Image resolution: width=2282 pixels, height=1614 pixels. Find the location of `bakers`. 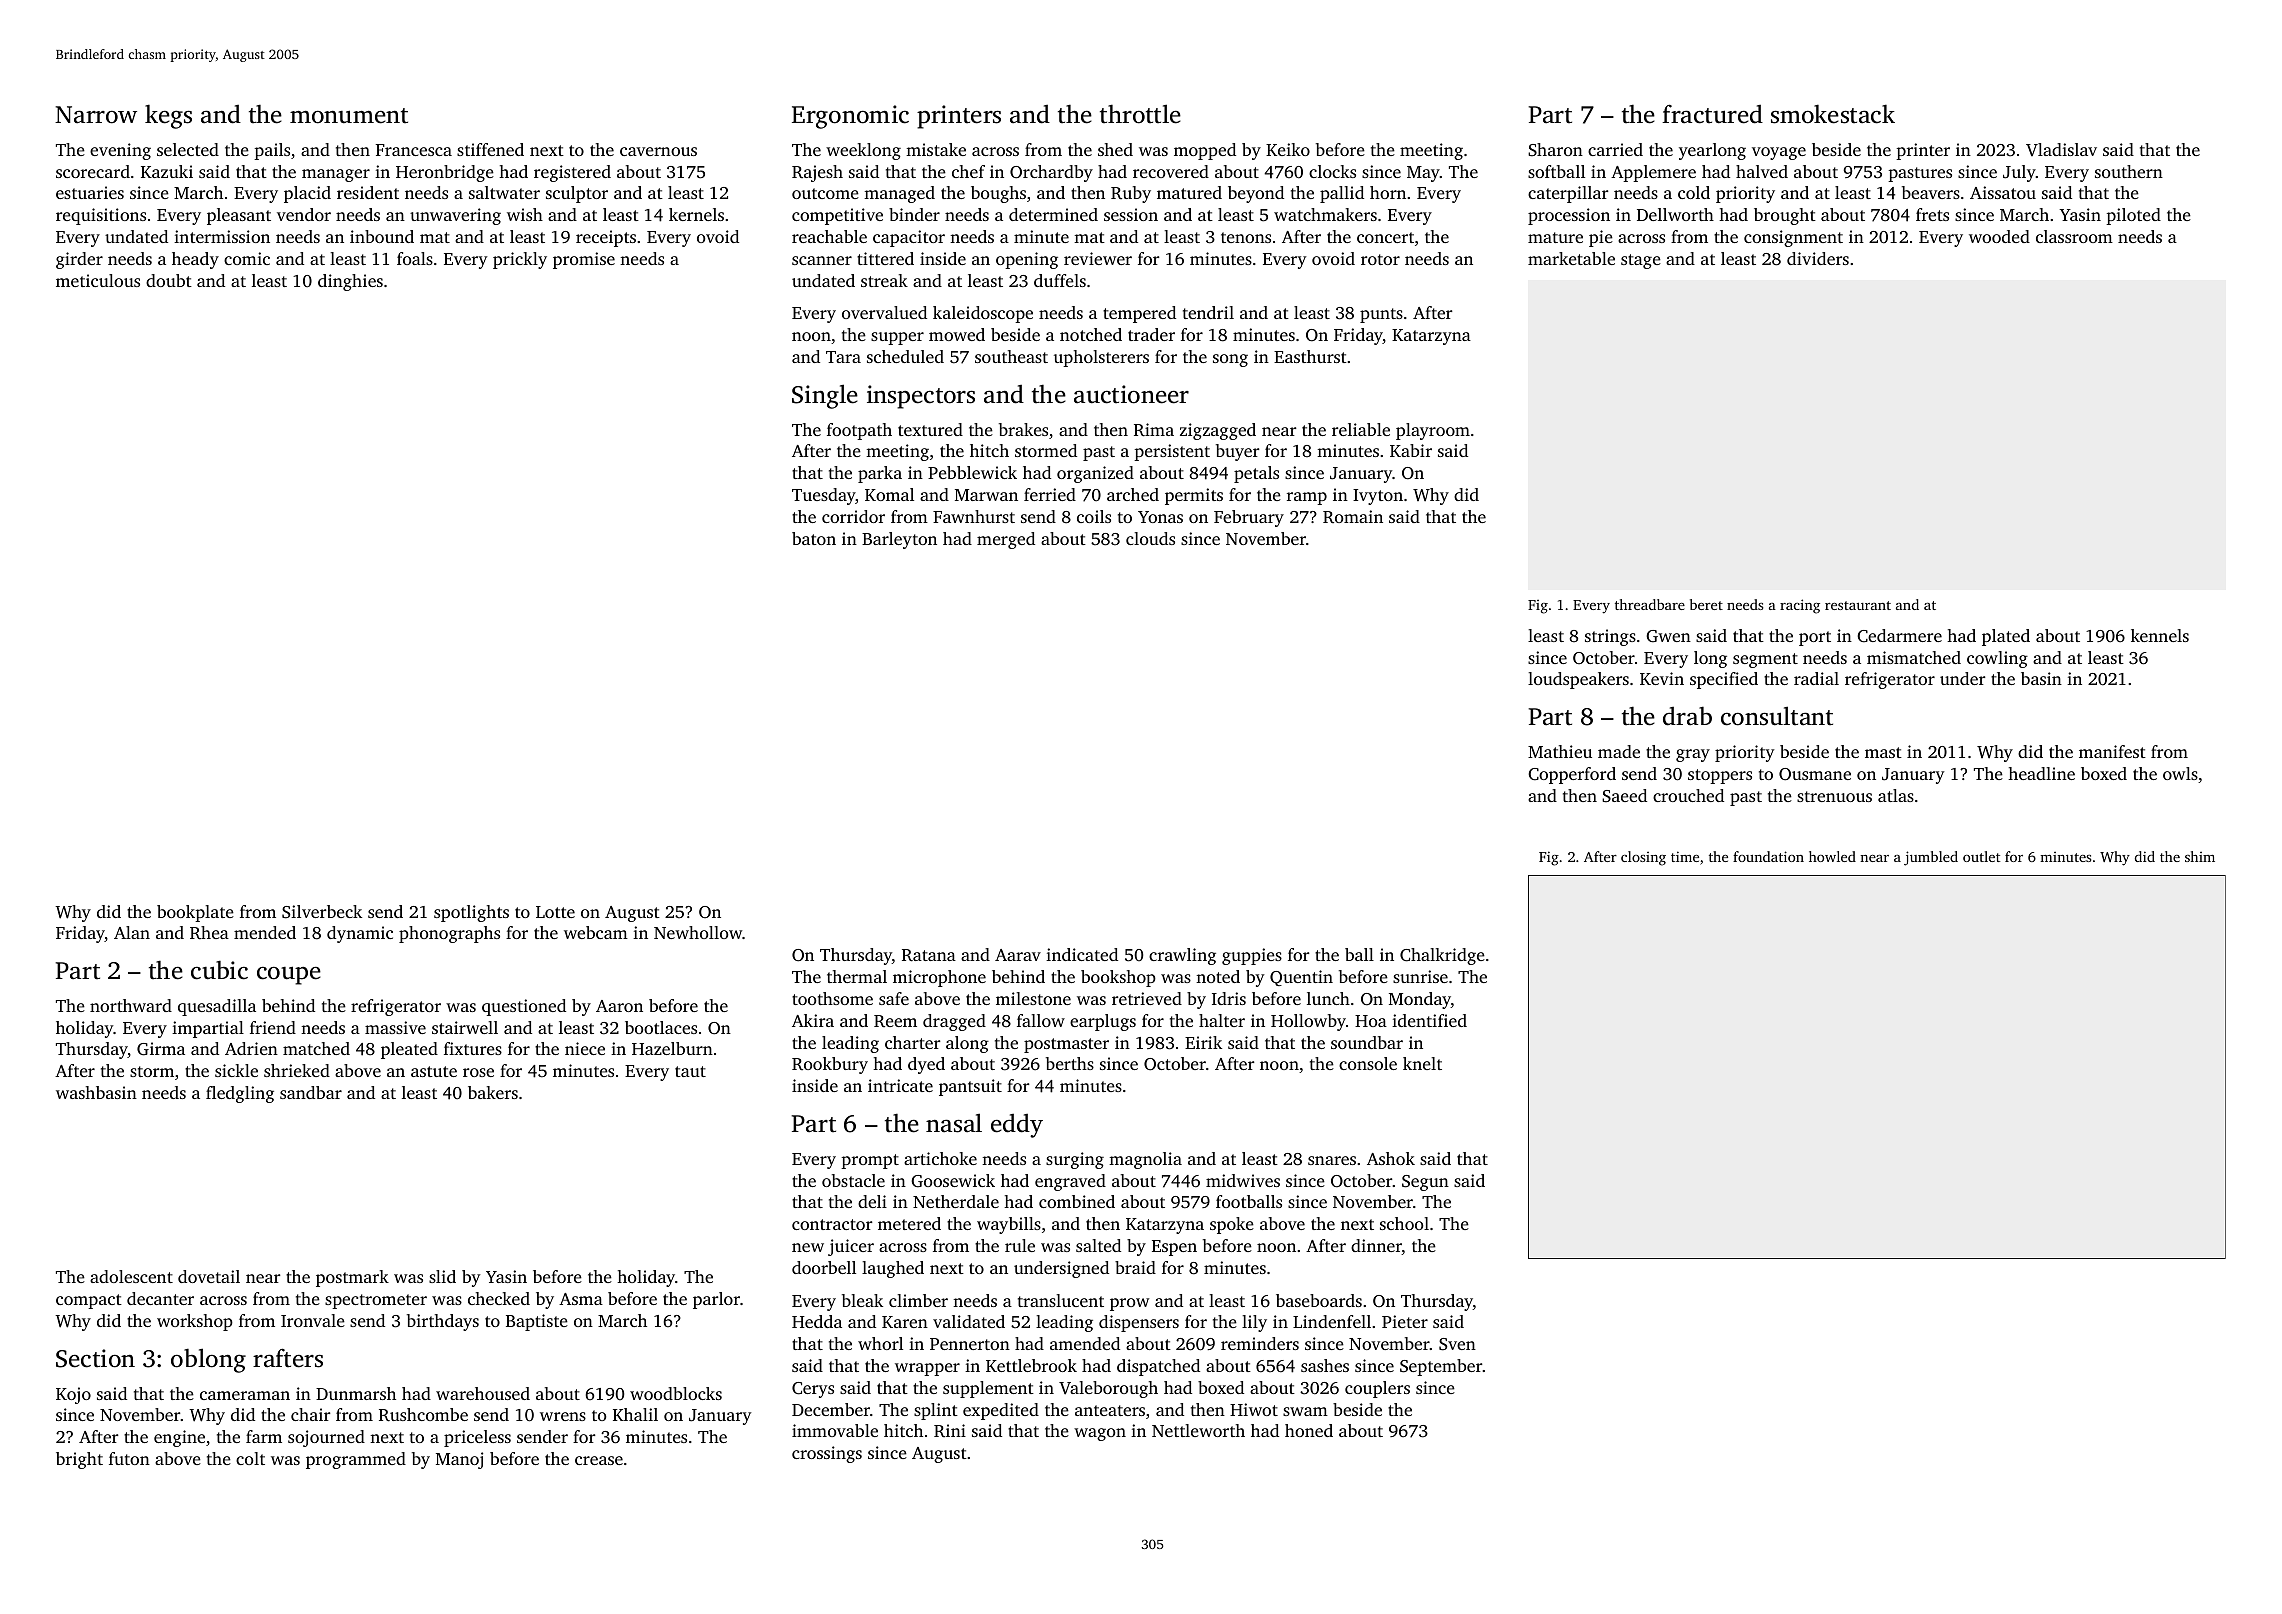

bakers is located at coordinates (493, 1092).
